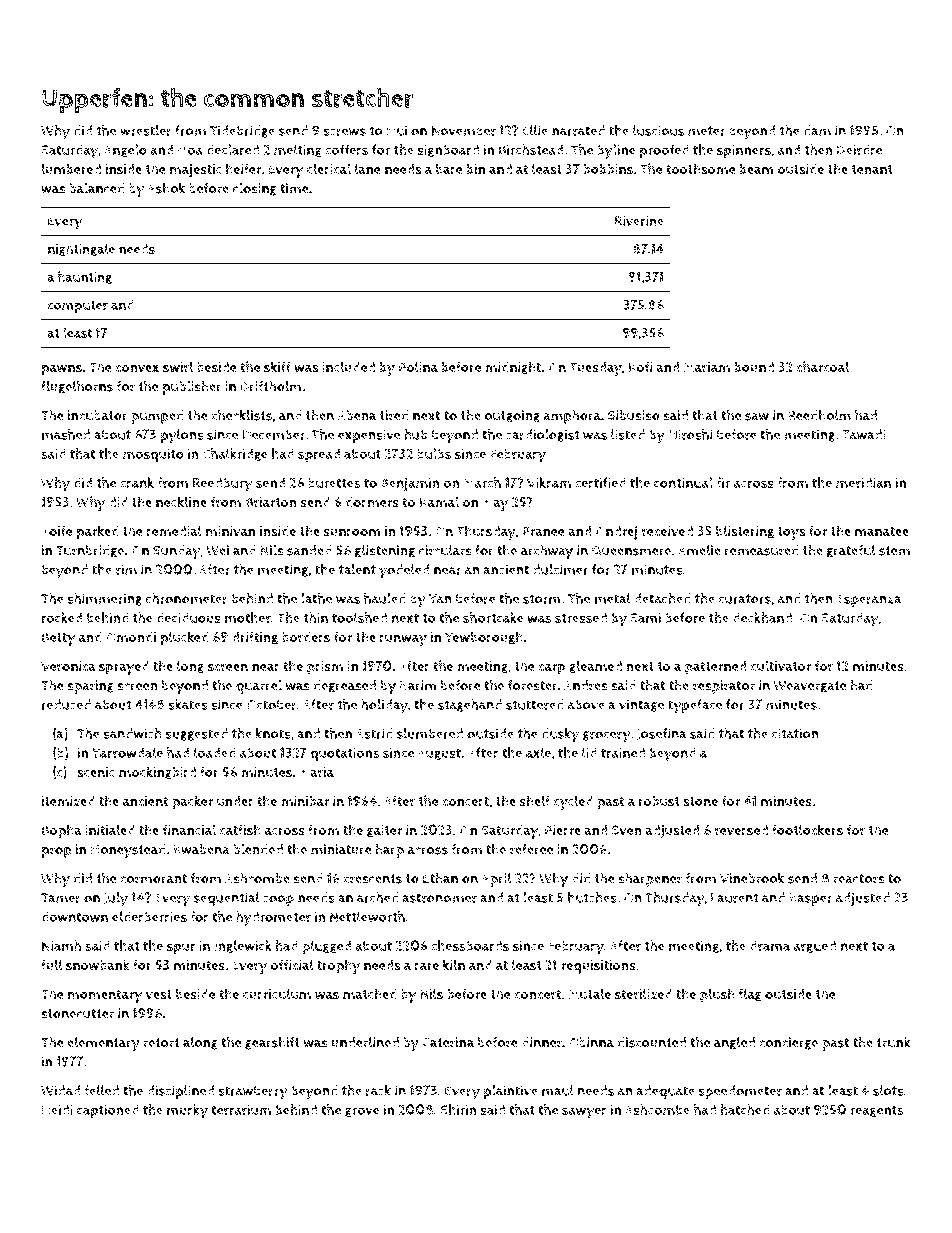  What do you see at coordinates (370, 994) in the screenshot?
I see `matched` at bounding box center [370, 994].
